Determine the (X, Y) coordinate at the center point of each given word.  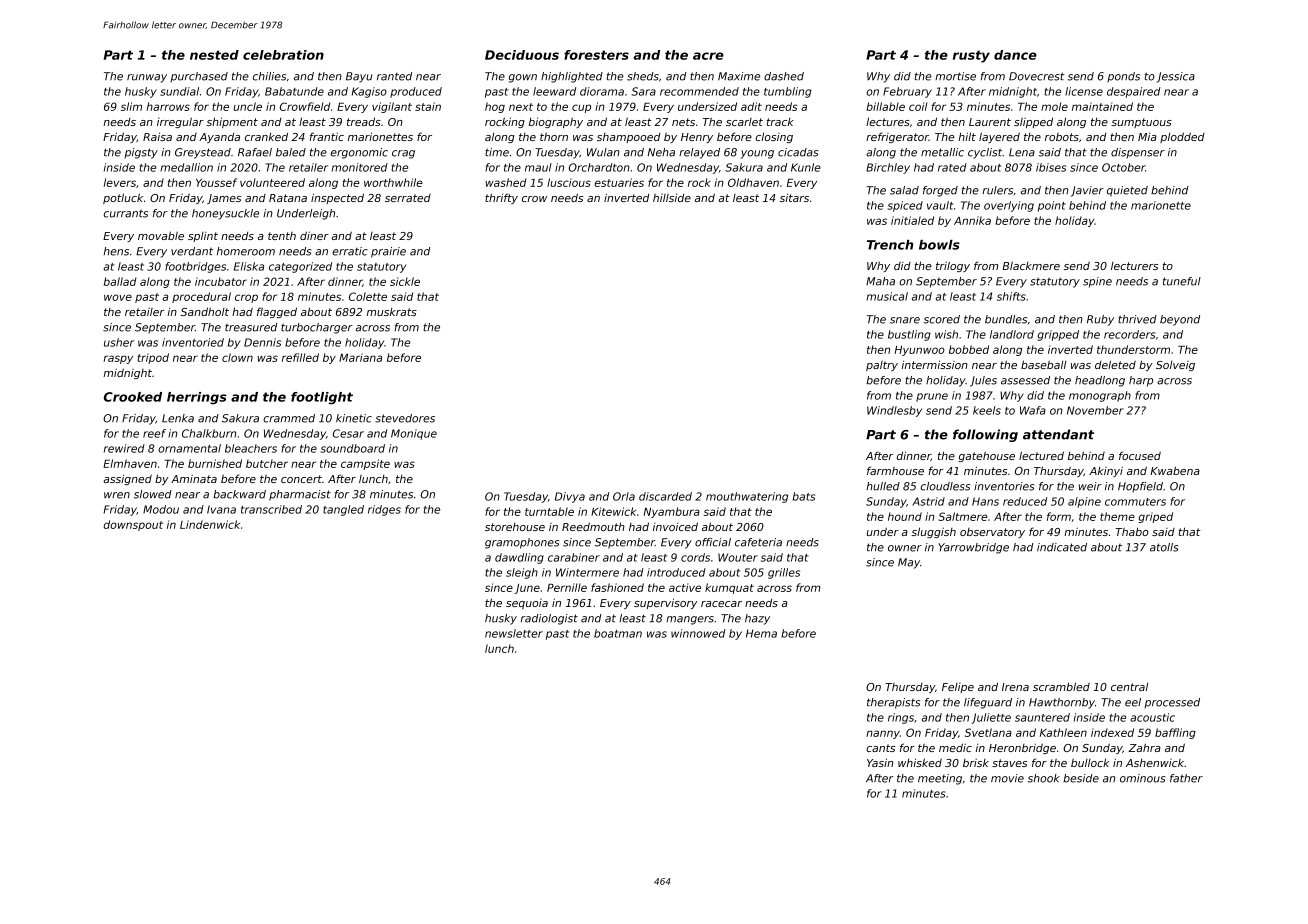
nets (683, 122)
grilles (784, 573)
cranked (266, 136)
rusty (971, 56)
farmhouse (895, 470)
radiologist (549, 619)
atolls (1164, 547)
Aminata (194, 478)
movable (161, 235)
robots (1062, 137)
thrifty (501, 198)
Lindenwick (210, 524)
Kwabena (1175, 470)
